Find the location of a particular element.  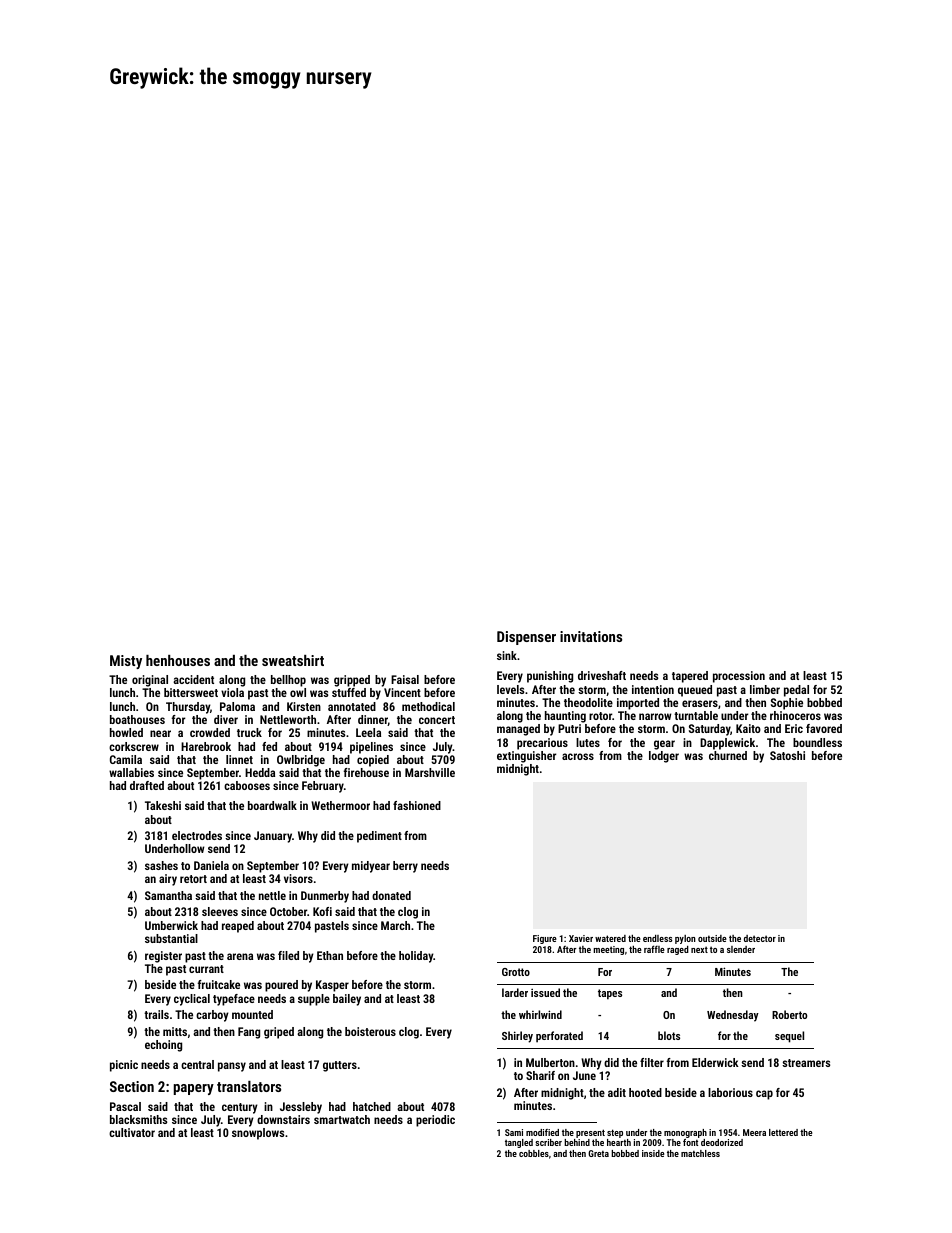

March is located at coordinates (395, 925).
